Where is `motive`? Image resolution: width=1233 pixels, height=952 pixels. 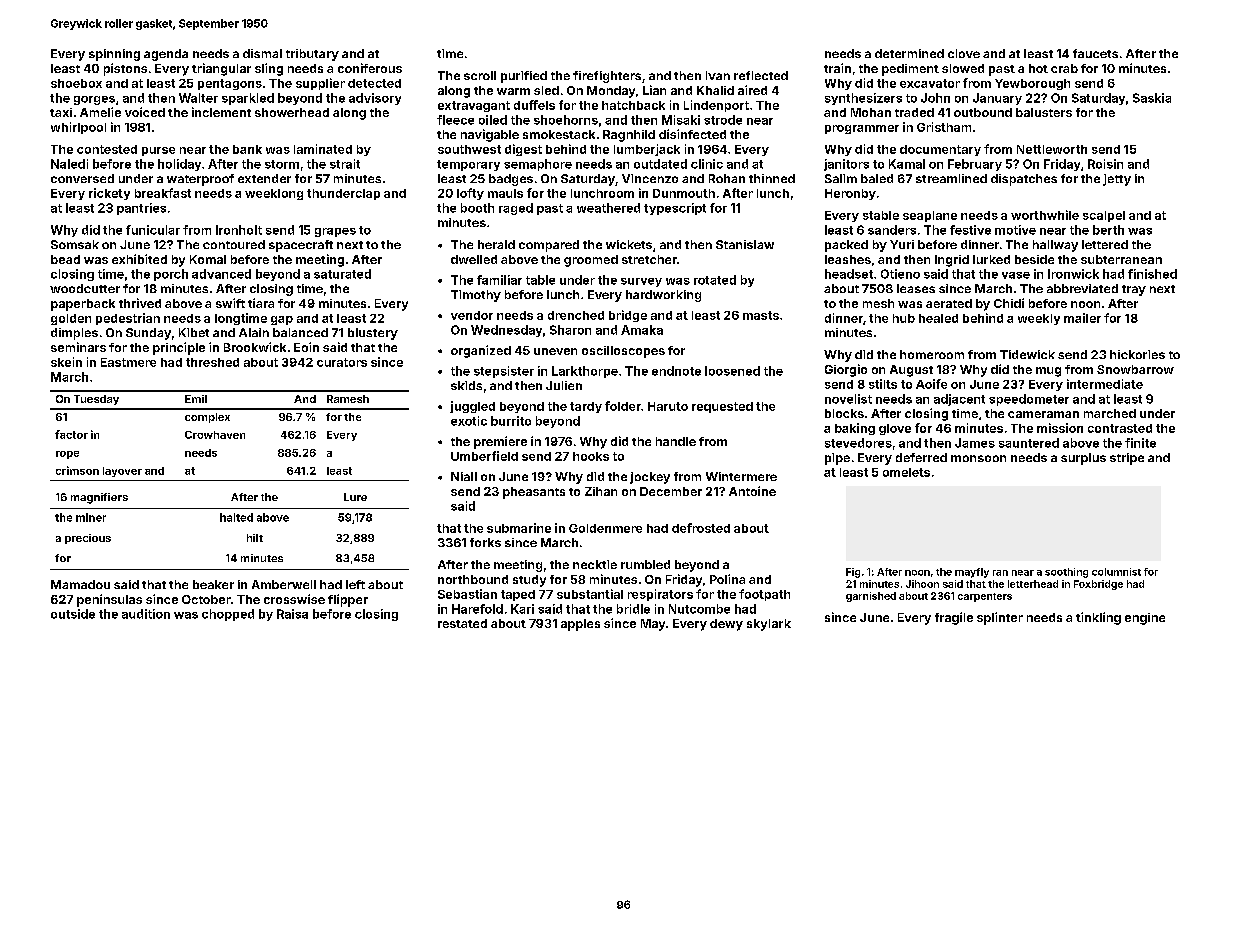
motive is located at coordinates (1015, 230).
